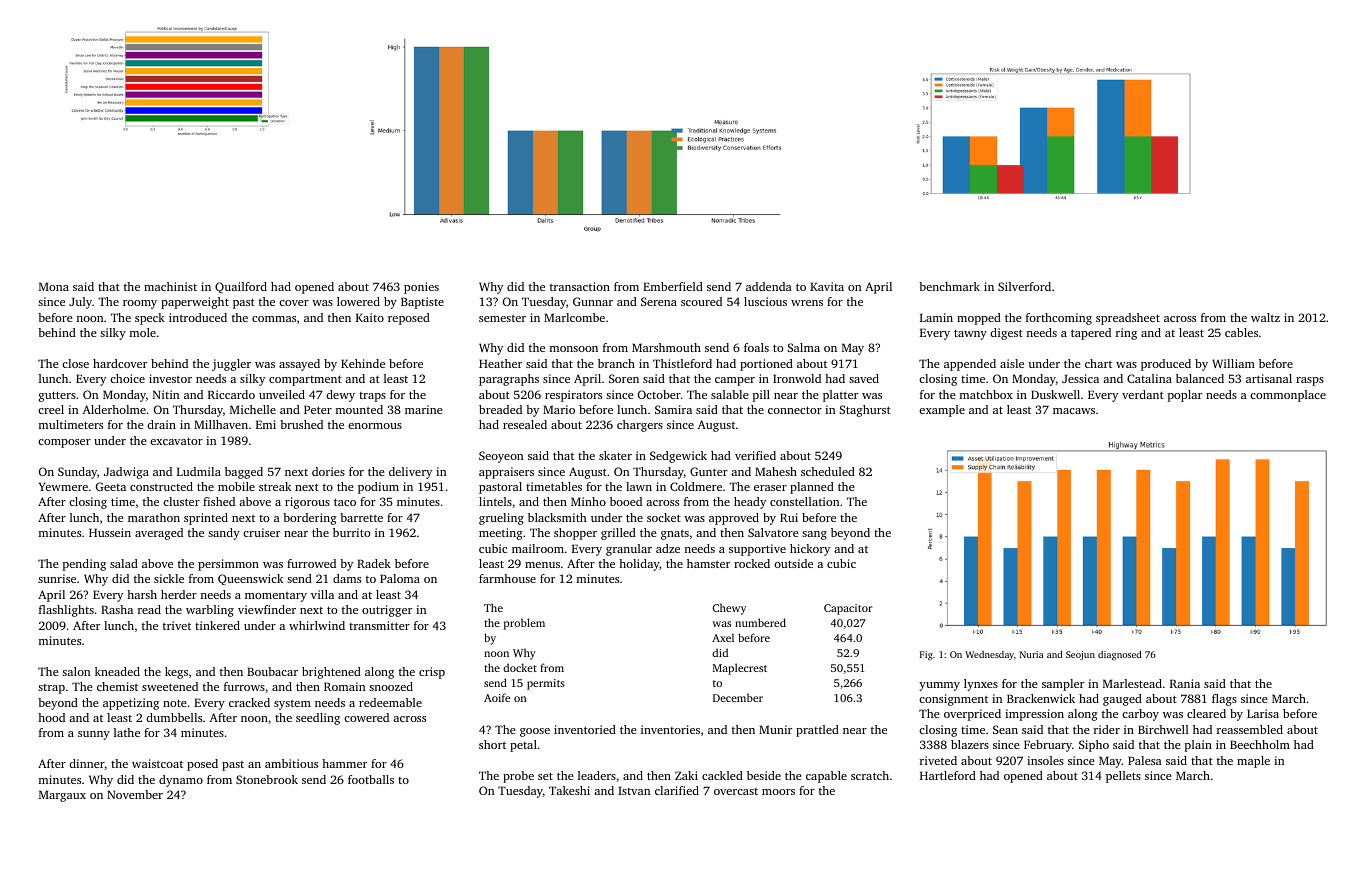 The image size is (1372, 887). Describe the element at coordinates (275, 486) in the screenshot. I see `streak` at that location.
